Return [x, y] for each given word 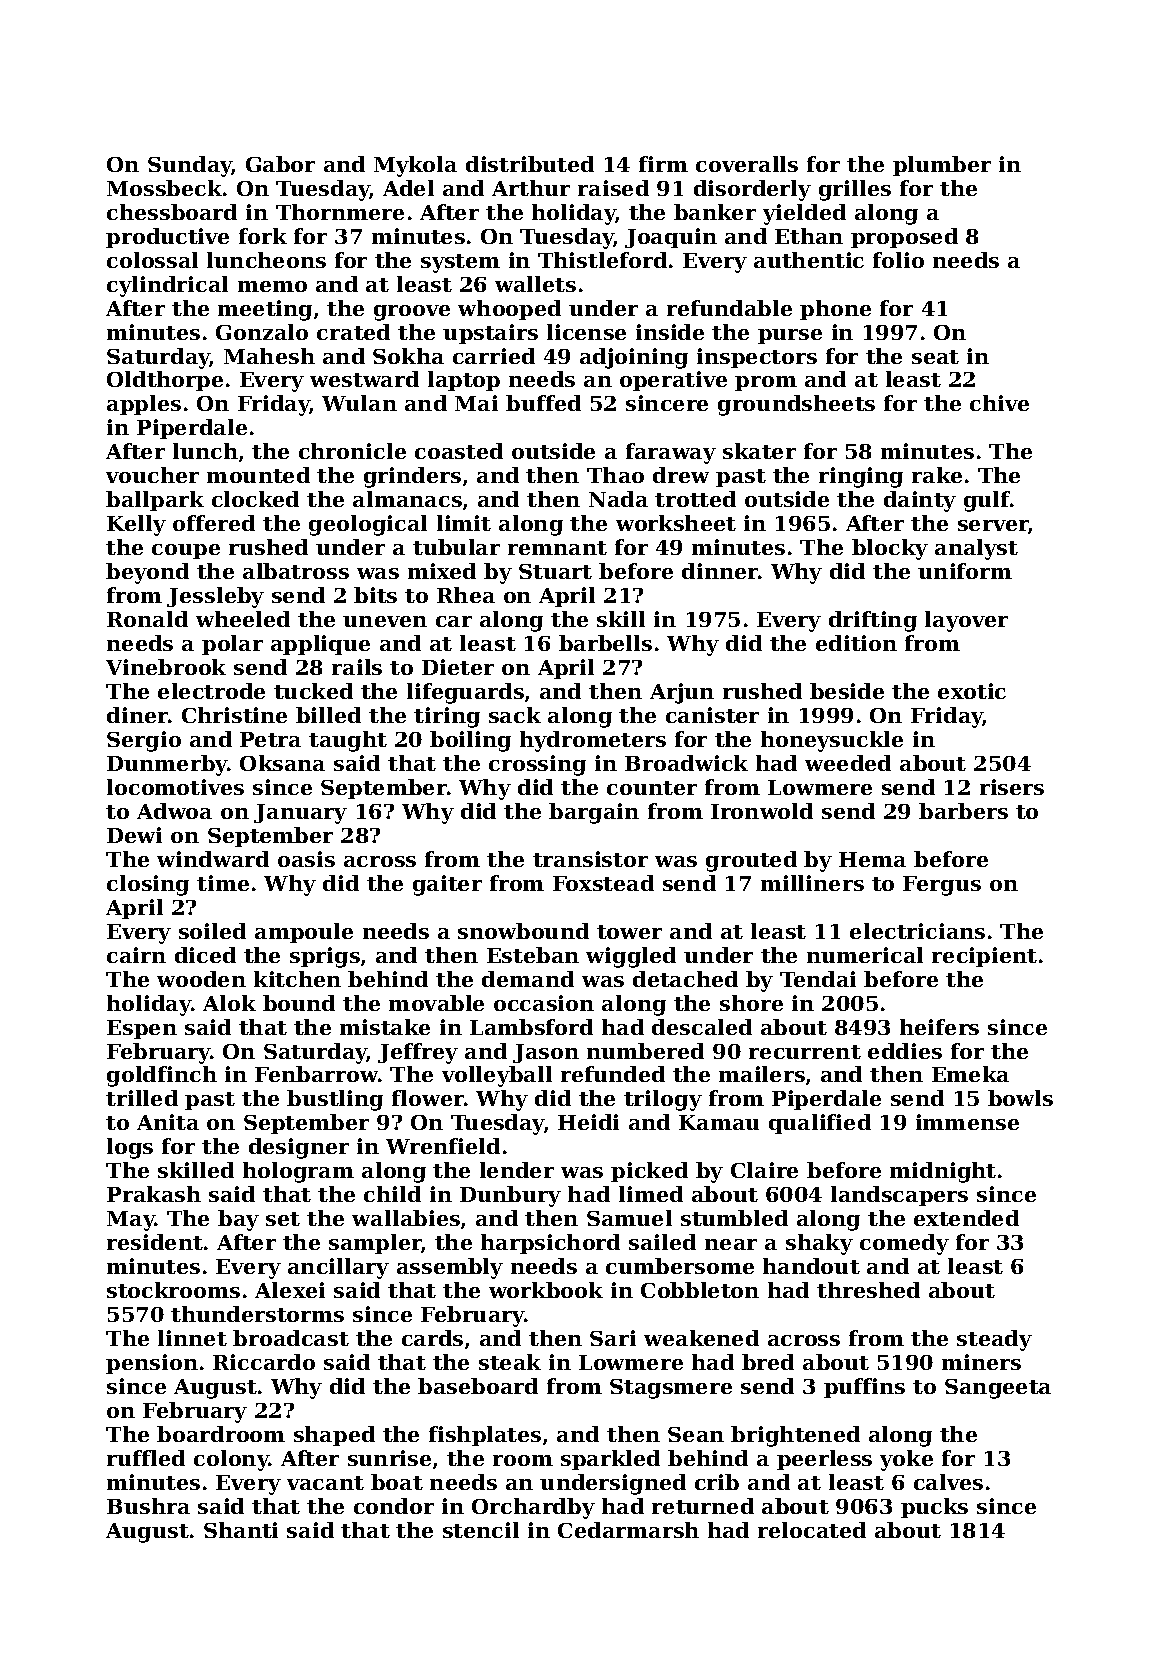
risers [1012, 787]
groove [412, 313]
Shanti [241, 1530]
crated [353, 332]
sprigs [325, 957]
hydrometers [593, 741]
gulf [987, 501]
